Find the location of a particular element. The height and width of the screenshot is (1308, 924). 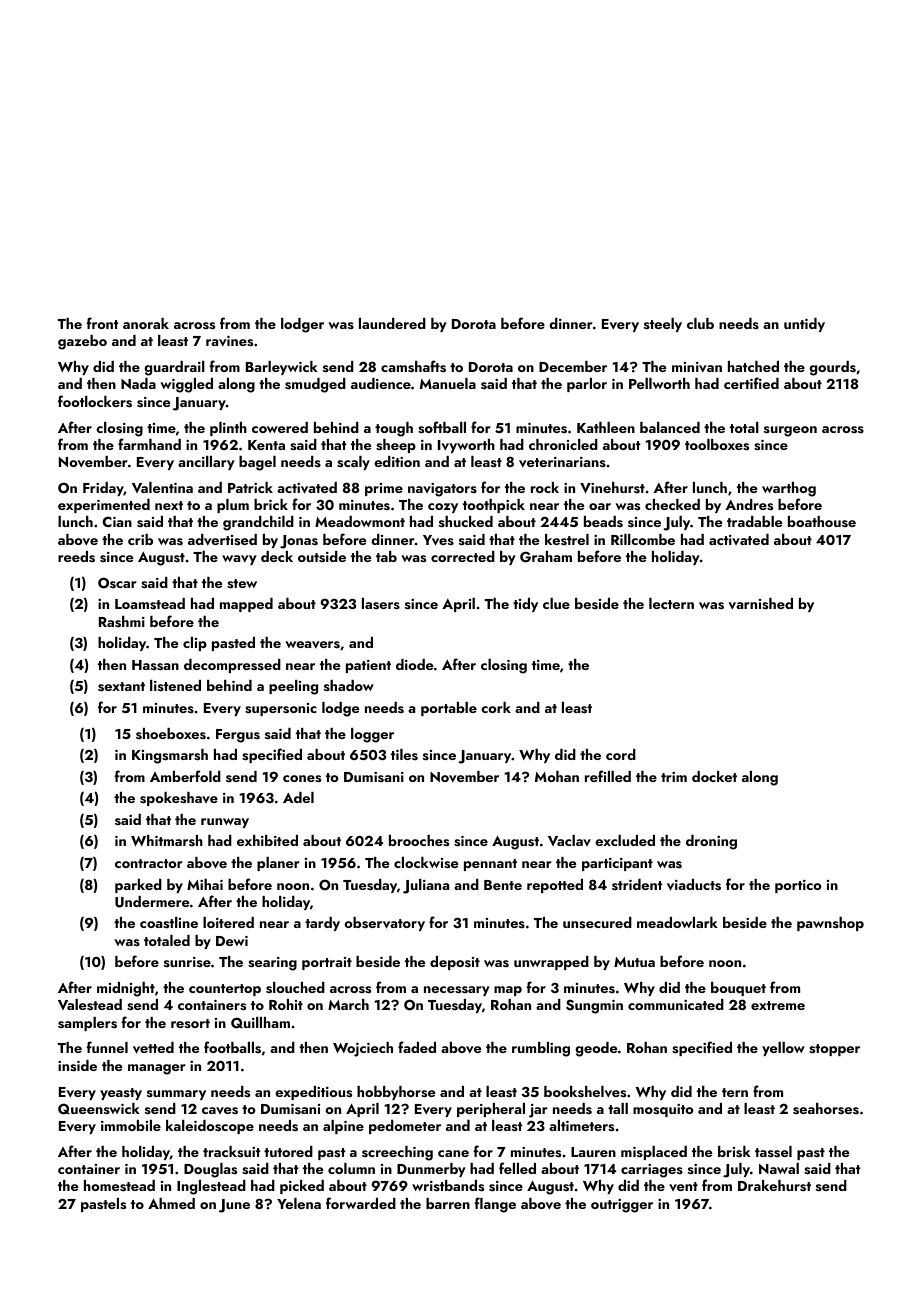

Kingsmarsh is located at coordinates (170, 756).
